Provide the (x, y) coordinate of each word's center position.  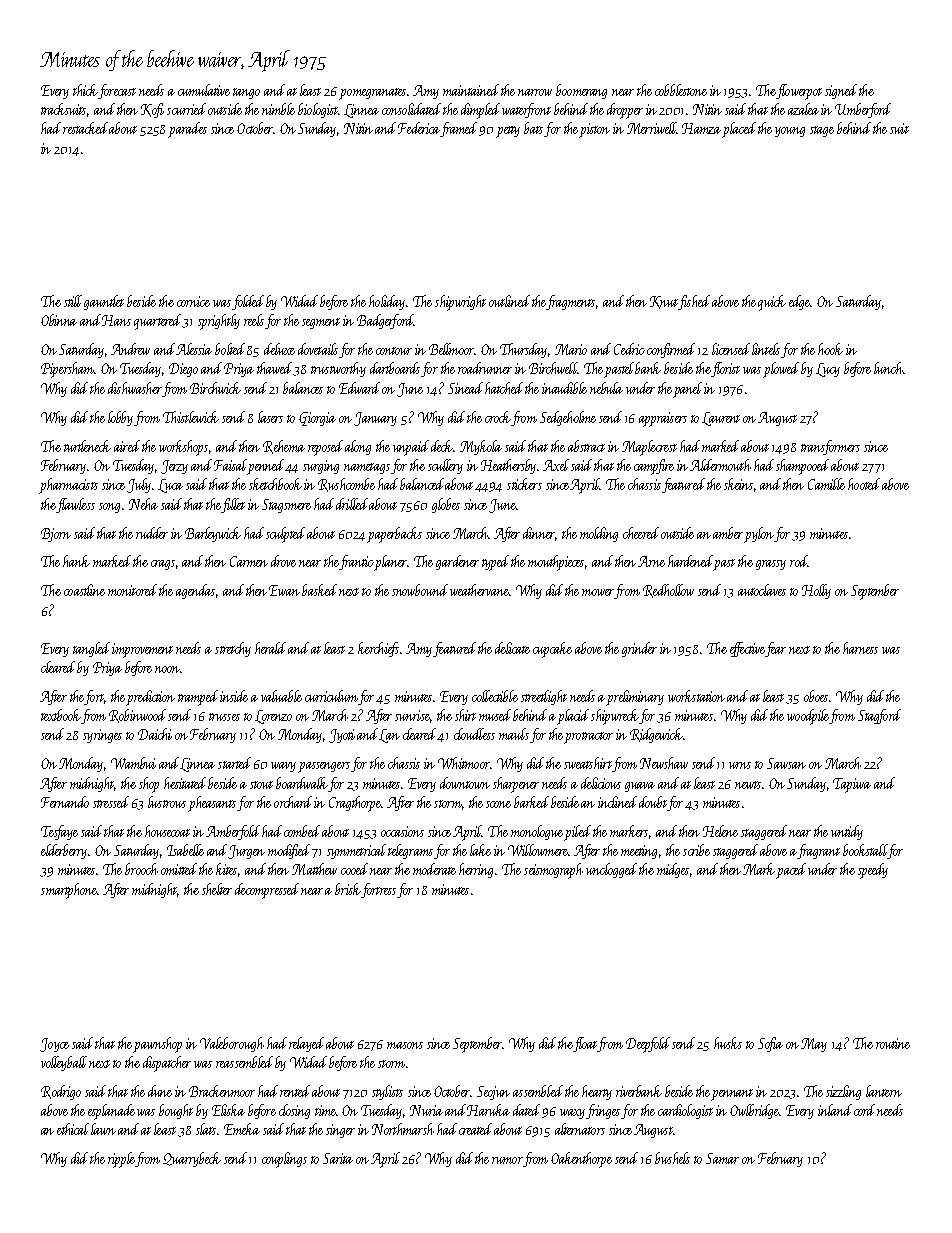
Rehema (284, 447)
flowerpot (799, 92)
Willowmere (538, 850)
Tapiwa (852, 785)
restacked (86, 128)
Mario (571, 349)
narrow (535, 92)
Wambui (133, 763)
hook (830, 349)
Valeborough (232, 1044)
